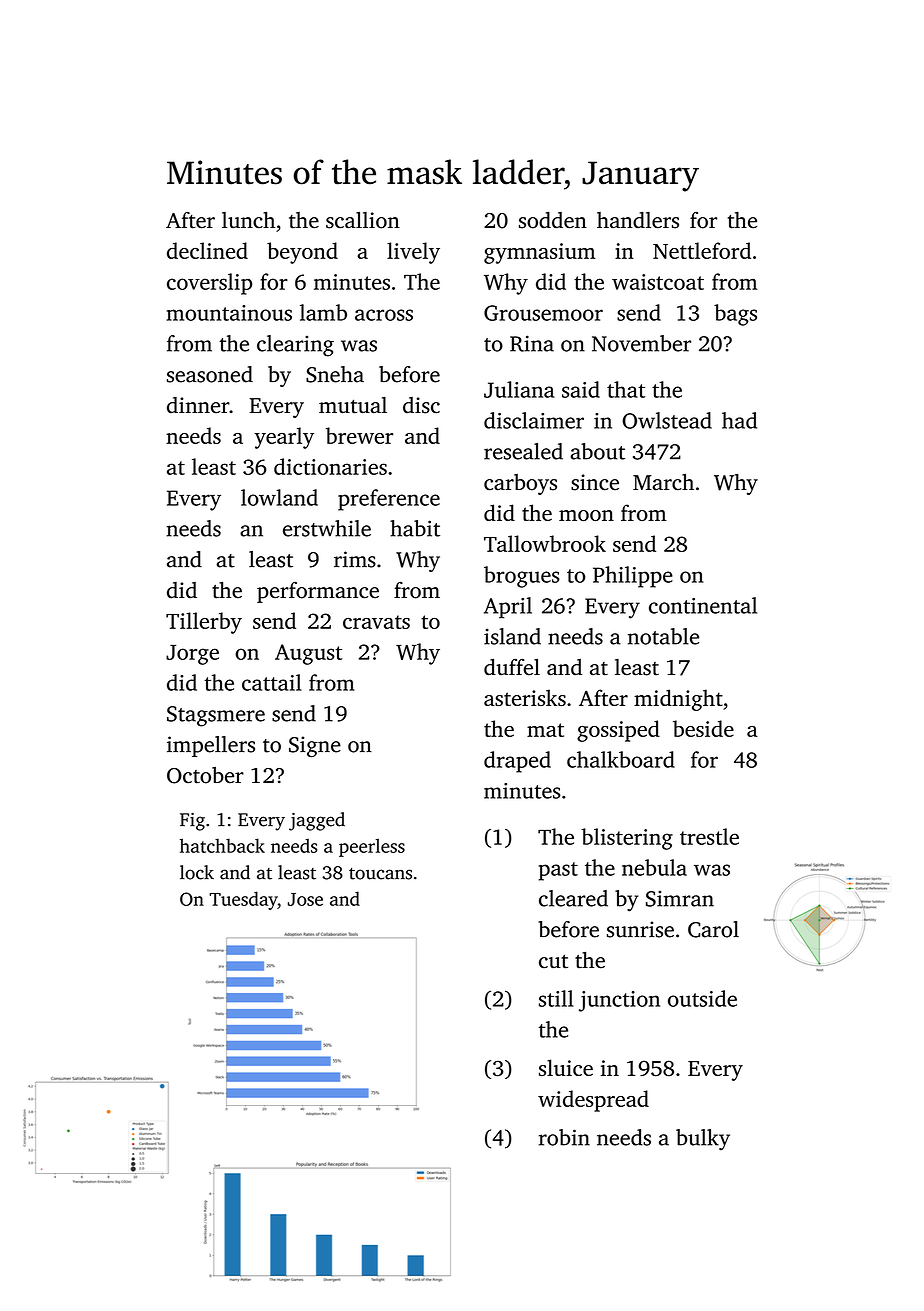 The image size is (924, 1311). I want to click on robin, so click(564, 1137).
